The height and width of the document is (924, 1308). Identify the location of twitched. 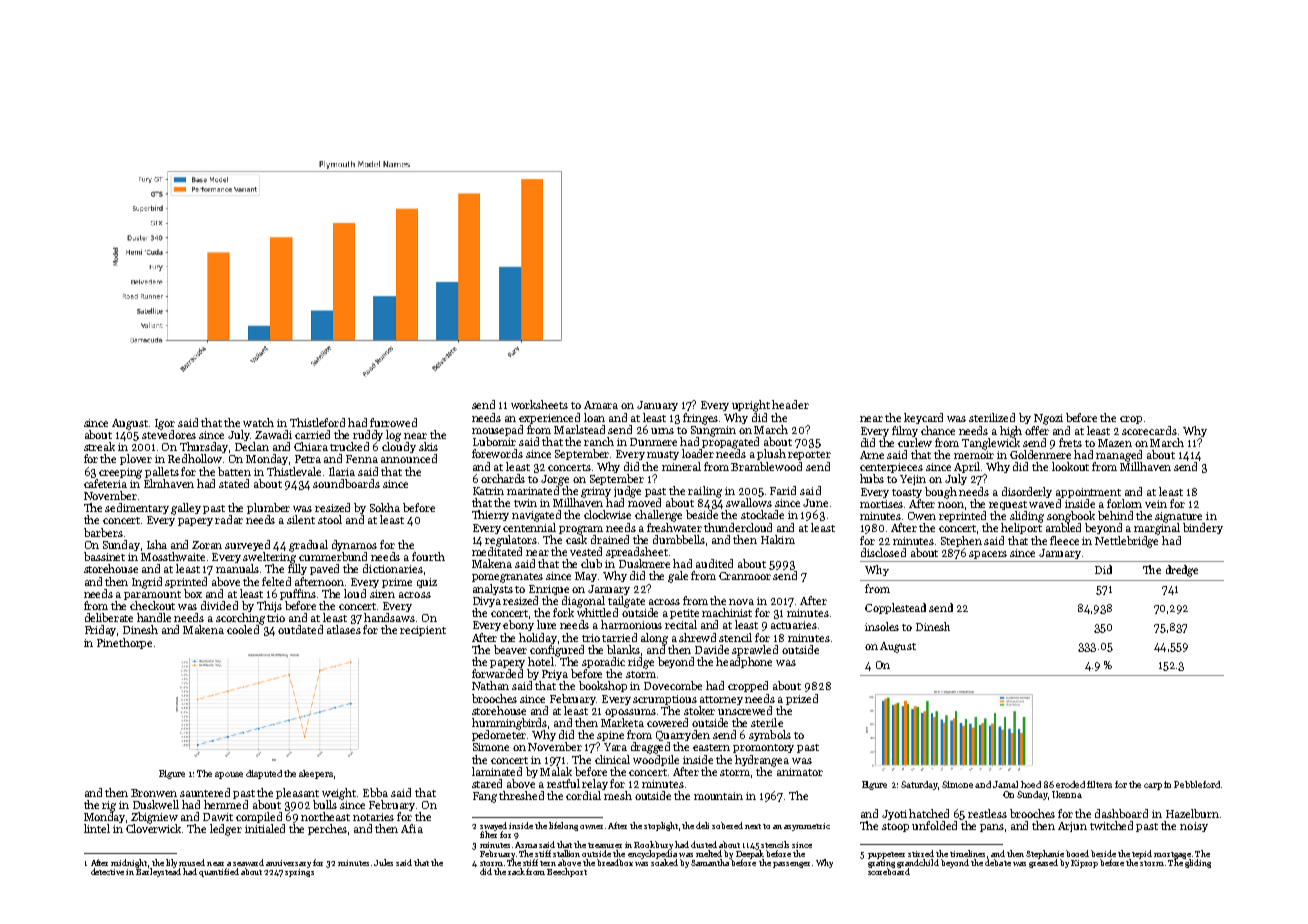
(1111, 825).
